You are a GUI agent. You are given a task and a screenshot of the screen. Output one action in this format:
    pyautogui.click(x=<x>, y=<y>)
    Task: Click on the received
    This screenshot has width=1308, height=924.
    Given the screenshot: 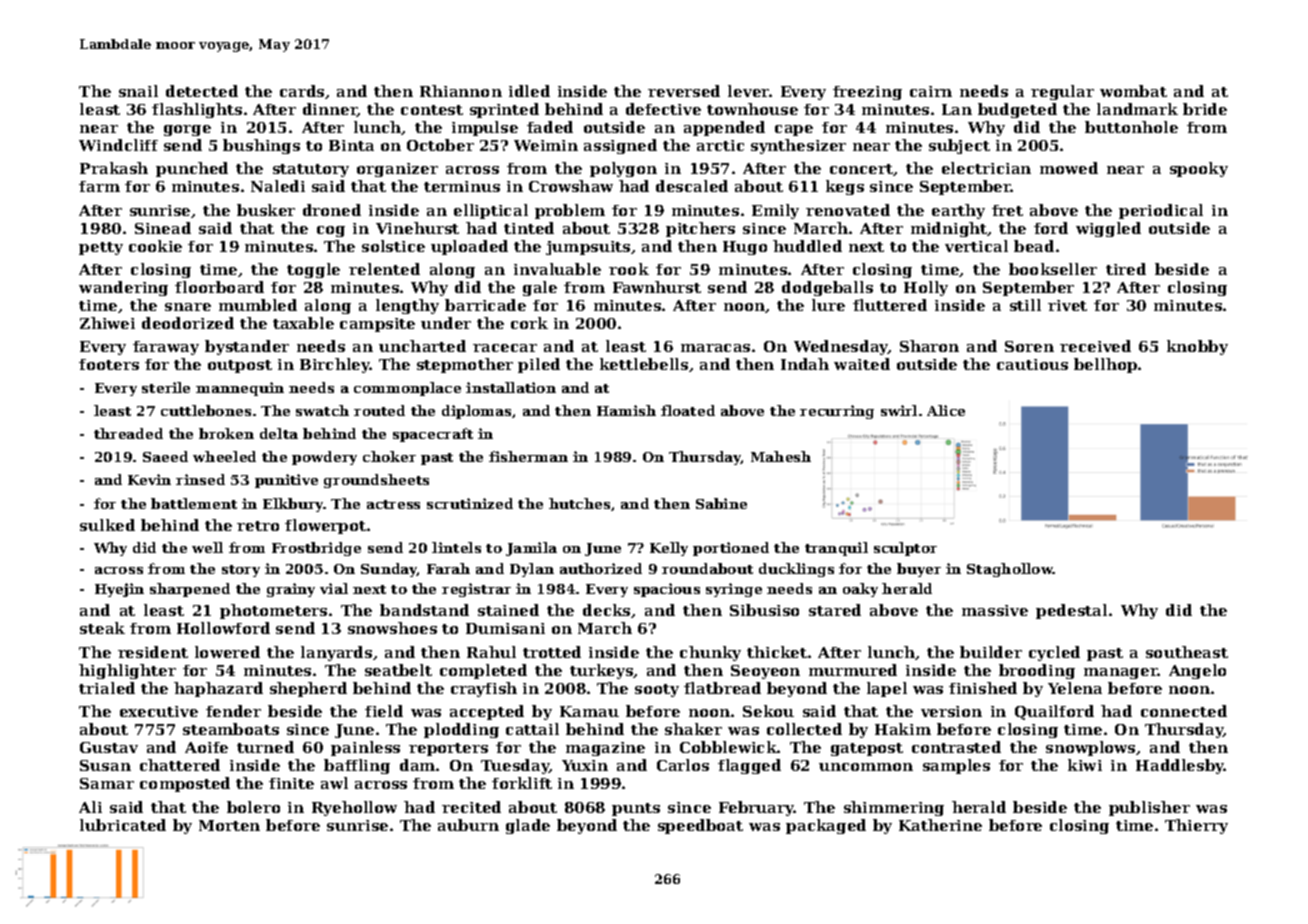 What is the action you would take?
    pyautogui.click(x=1095, y=346)
